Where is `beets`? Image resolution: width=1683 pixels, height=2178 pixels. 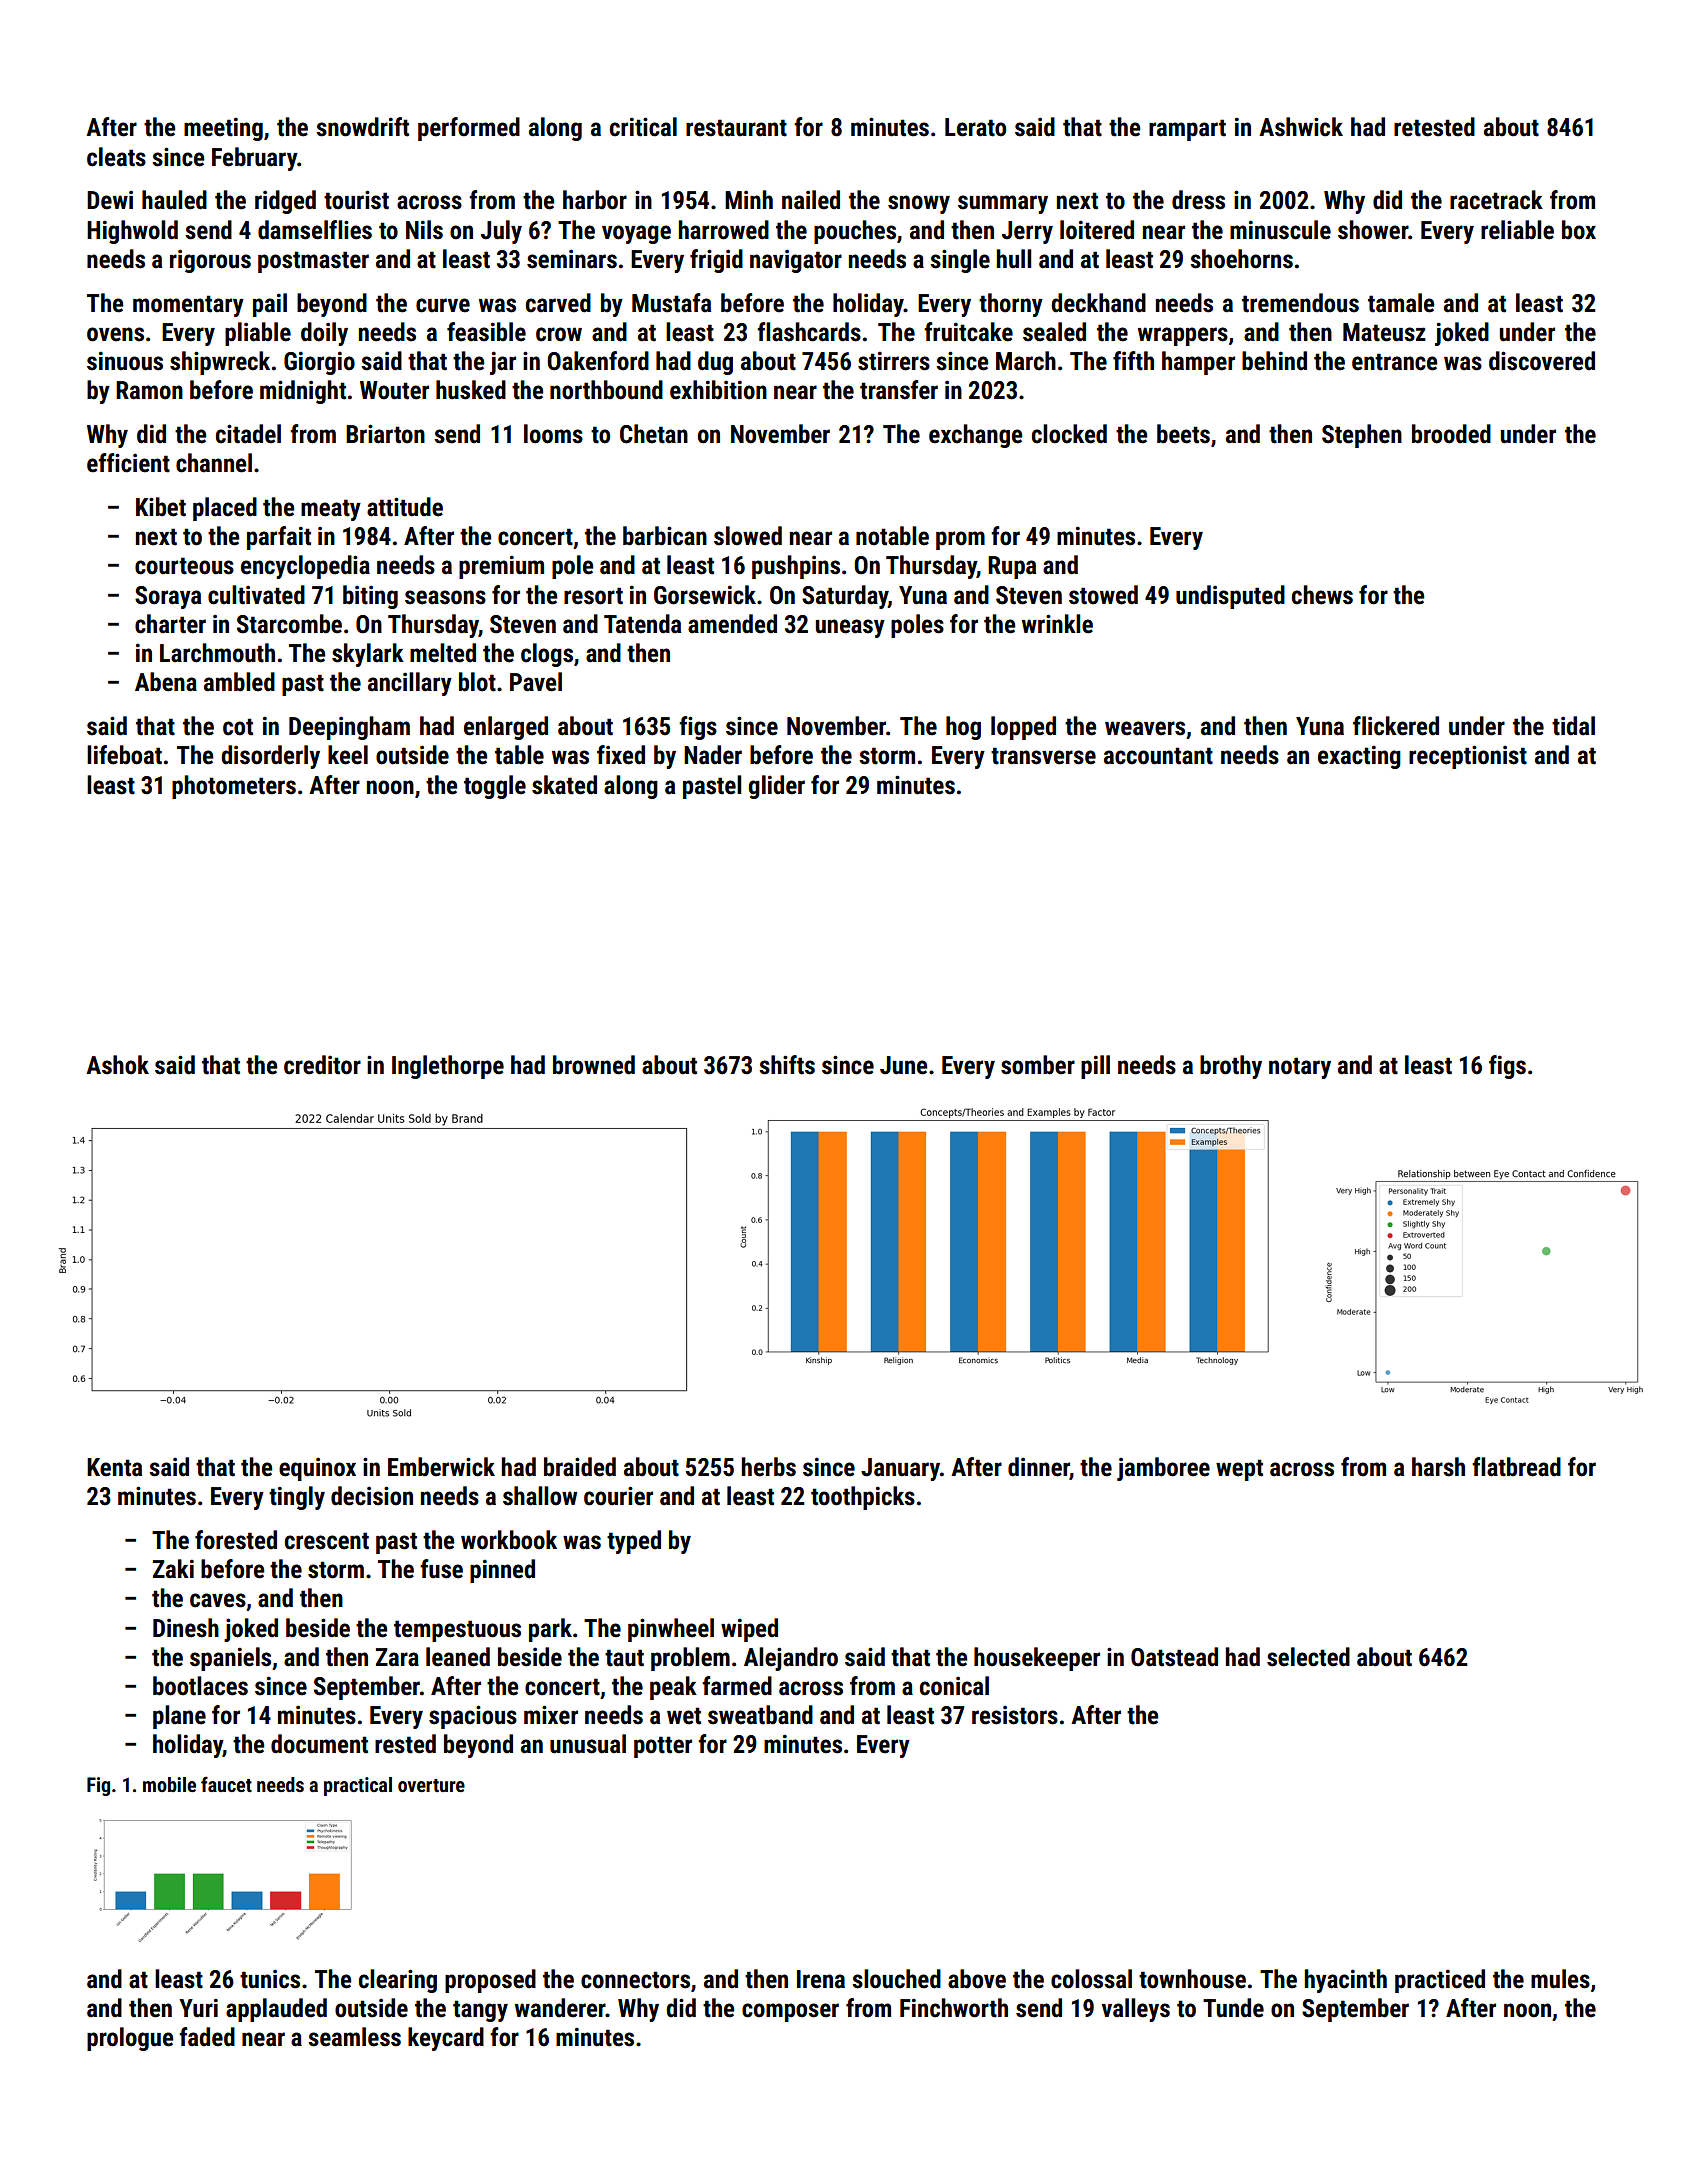 beets is located at coordinates (1183, 434).
